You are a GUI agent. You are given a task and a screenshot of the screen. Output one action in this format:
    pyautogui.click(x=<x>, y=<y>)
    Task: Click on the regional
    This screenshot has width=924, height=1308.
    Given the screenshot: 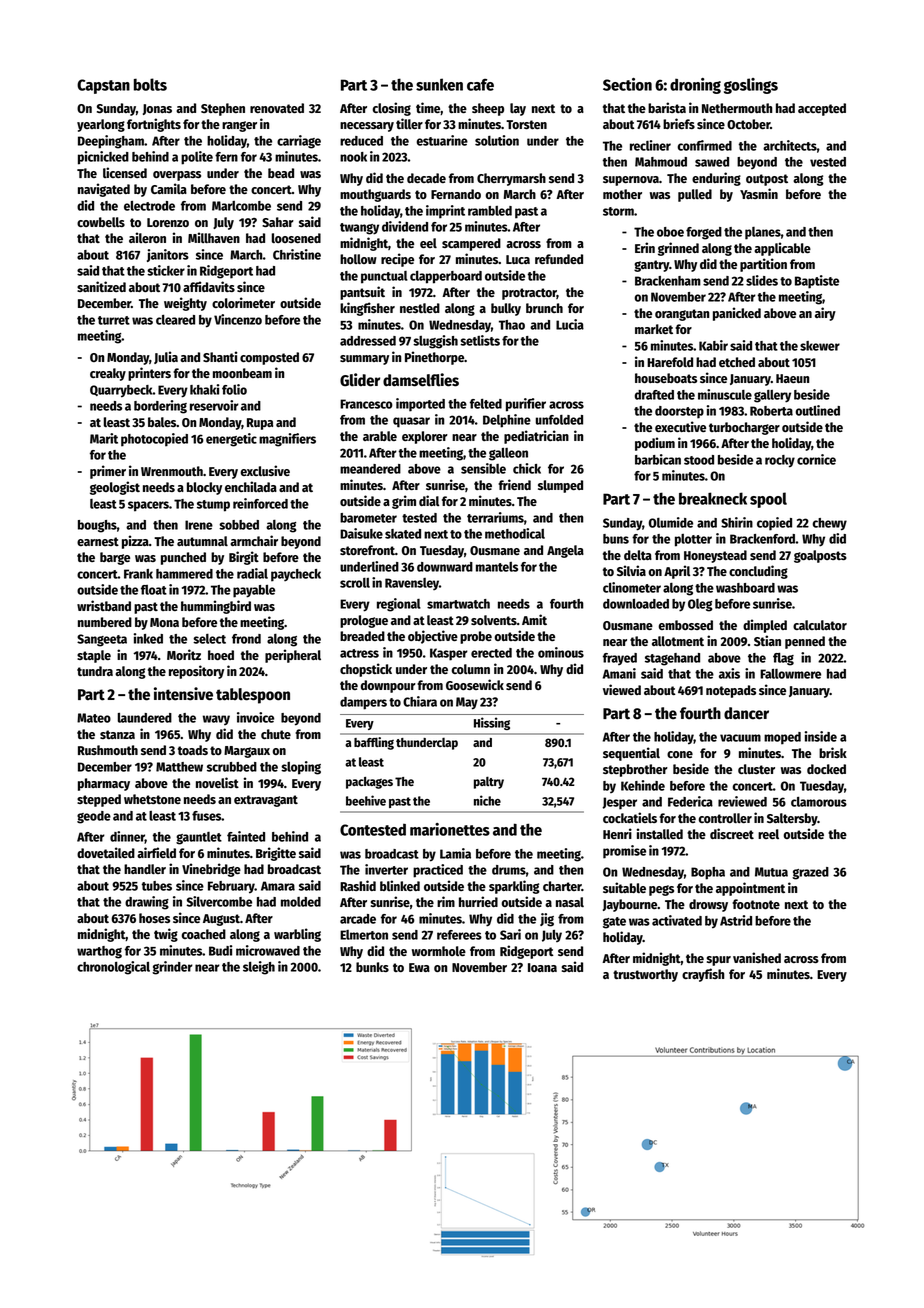 What is the action you would take?
    pyautogui.click(x=399, y=605)
